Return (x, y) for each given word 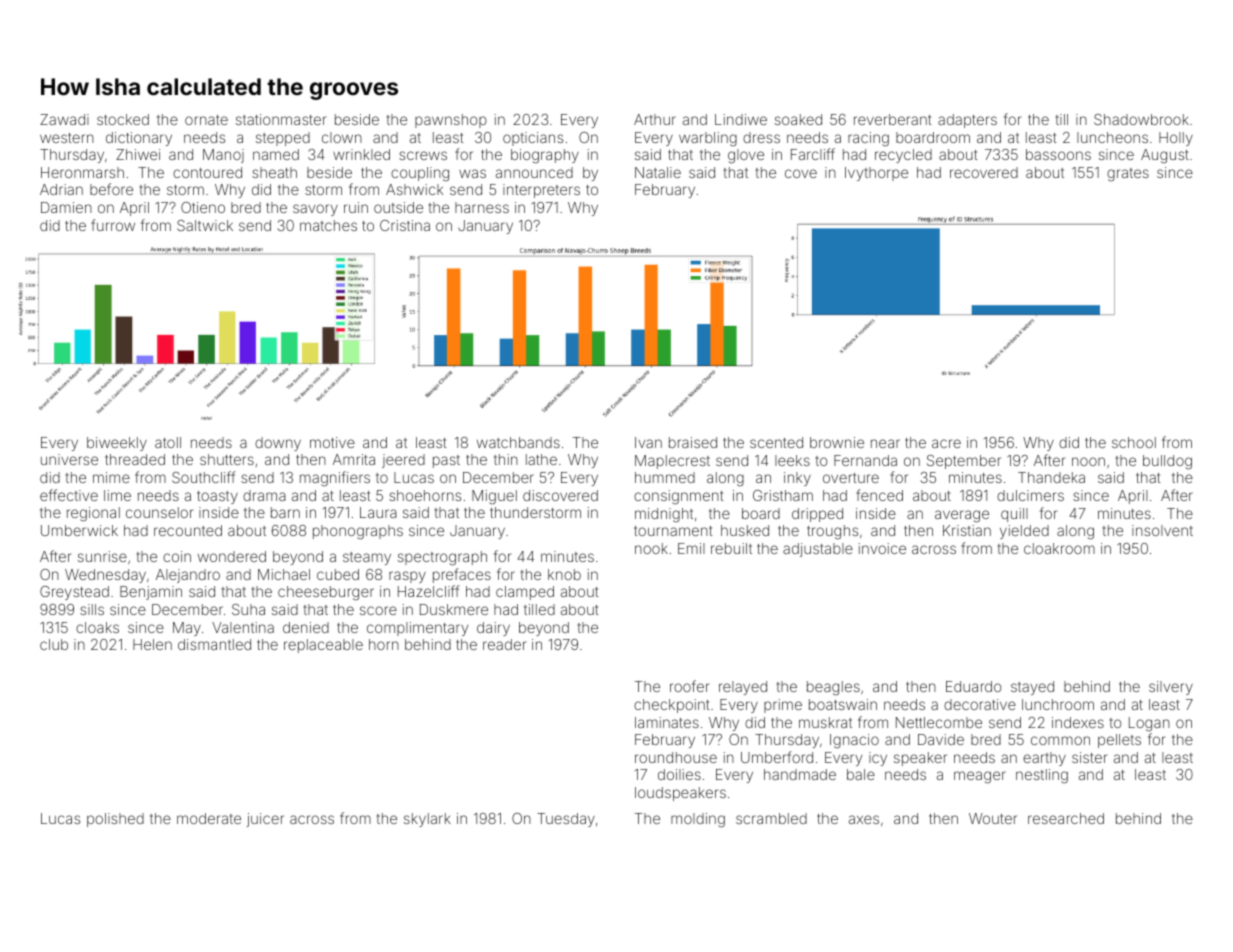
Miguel (494, 497)
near (885, 443)
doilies (679, 774)
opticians (533, 139)
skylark (427, 820)
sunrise (102, 556)
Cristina (405, 225)
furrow (113, 225)
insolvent (1162, 530)
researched (1066, 818)
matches (328, 225)
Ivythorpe (876, 174)
